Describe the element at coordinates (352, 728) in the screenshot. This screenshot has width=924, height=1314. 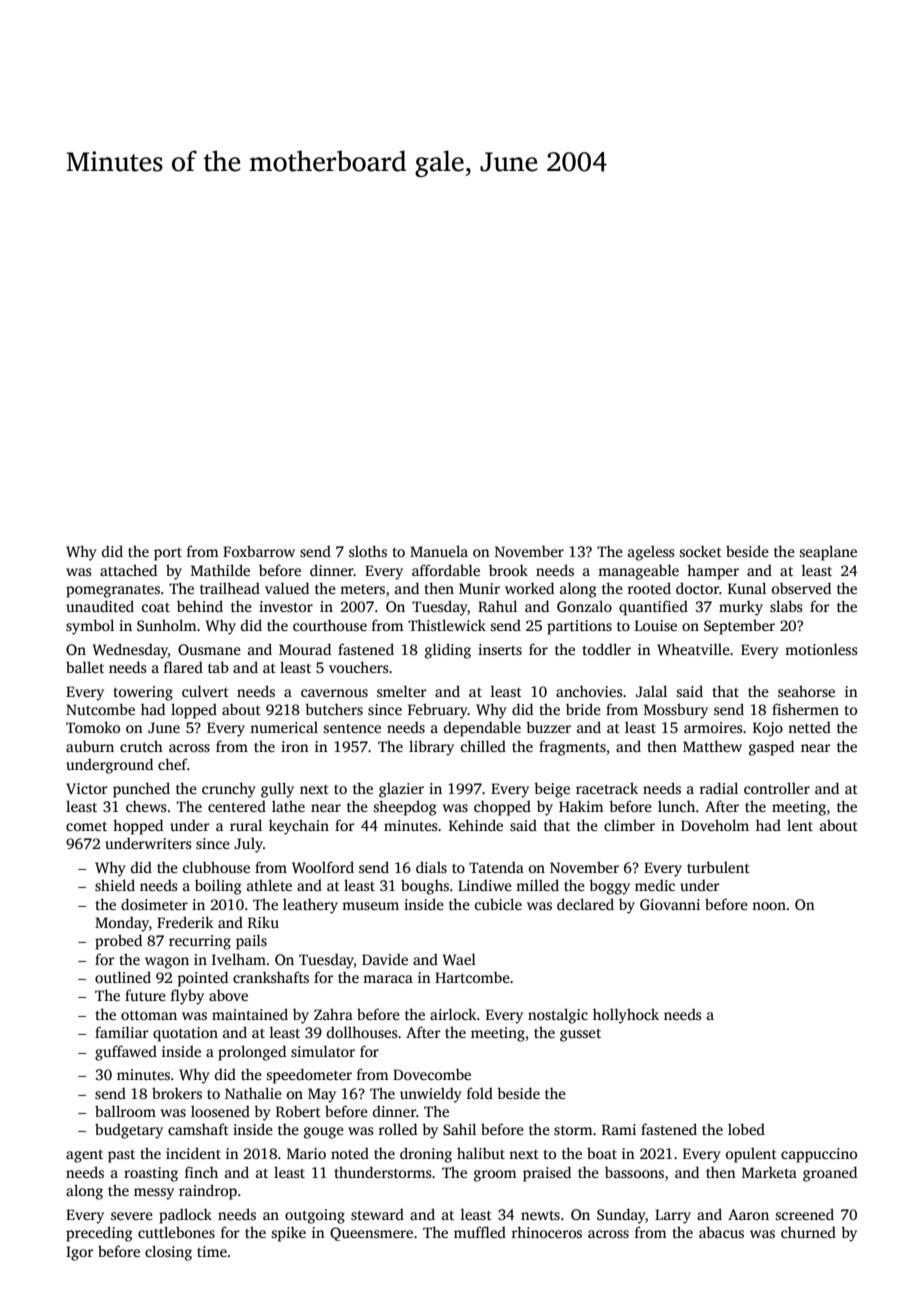
I see `sentence` at that location.
